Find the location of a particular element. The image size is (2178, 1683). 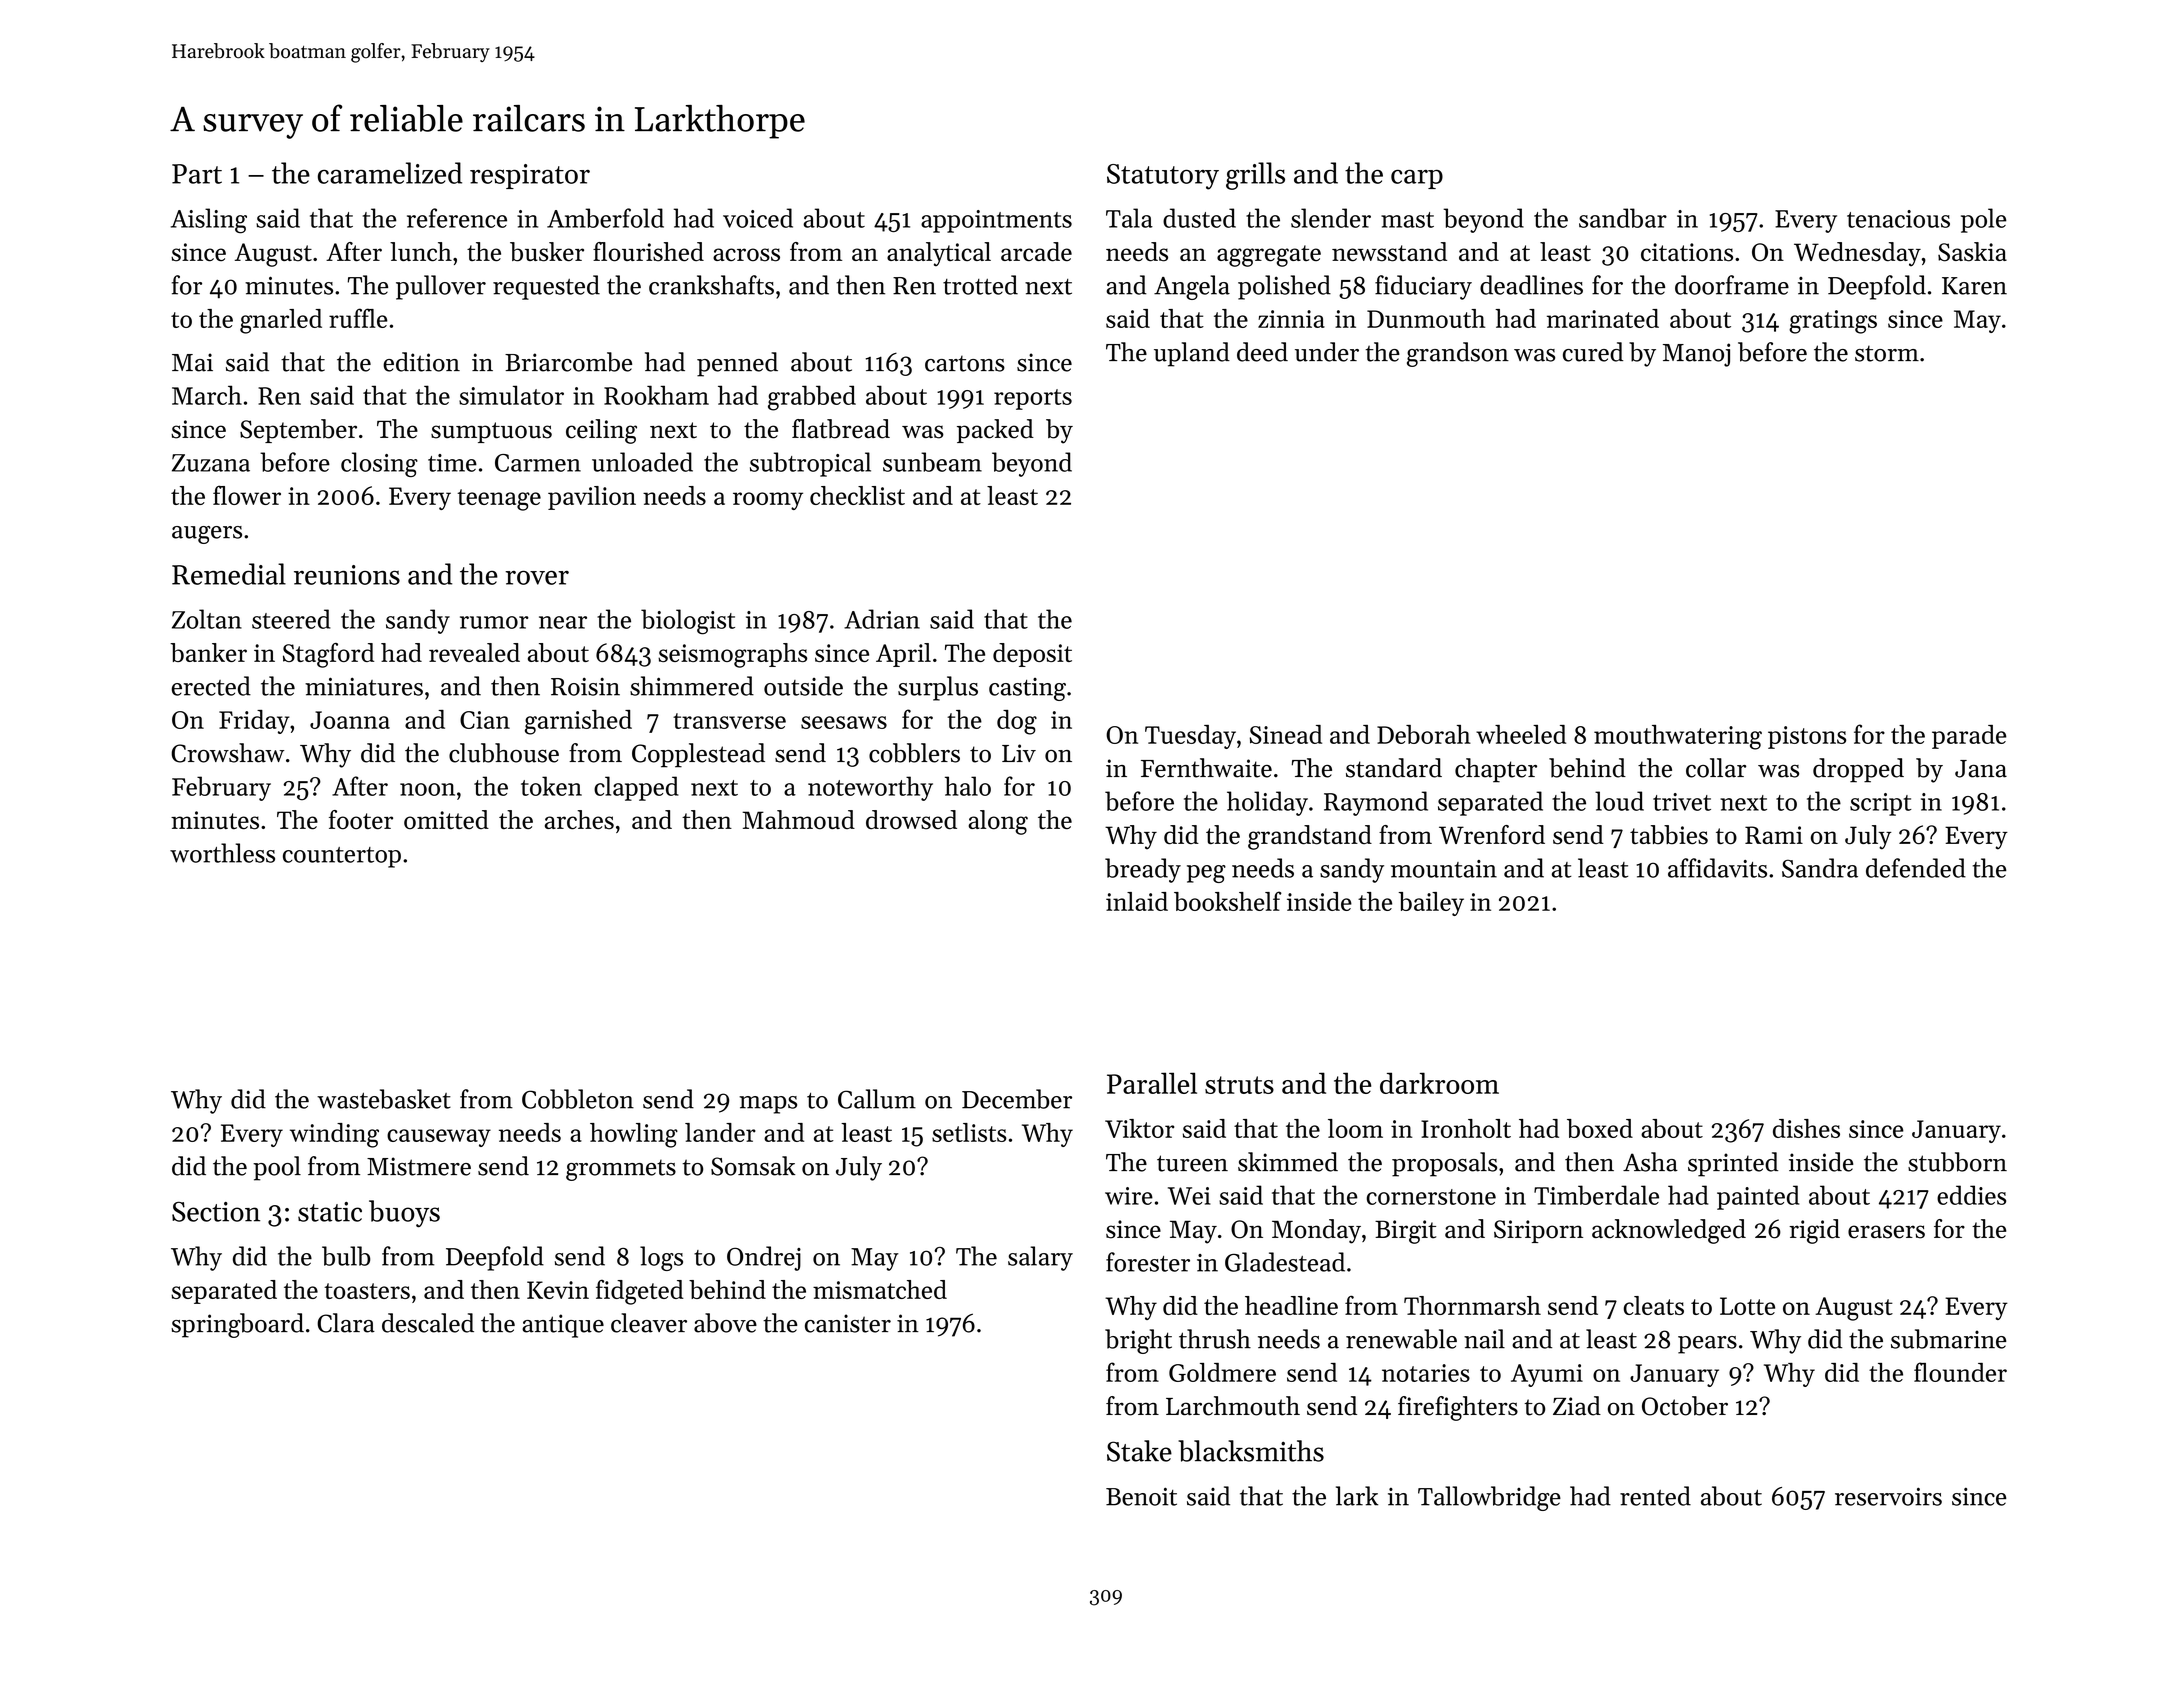

marinated is located at coordinates (1603, 318).
